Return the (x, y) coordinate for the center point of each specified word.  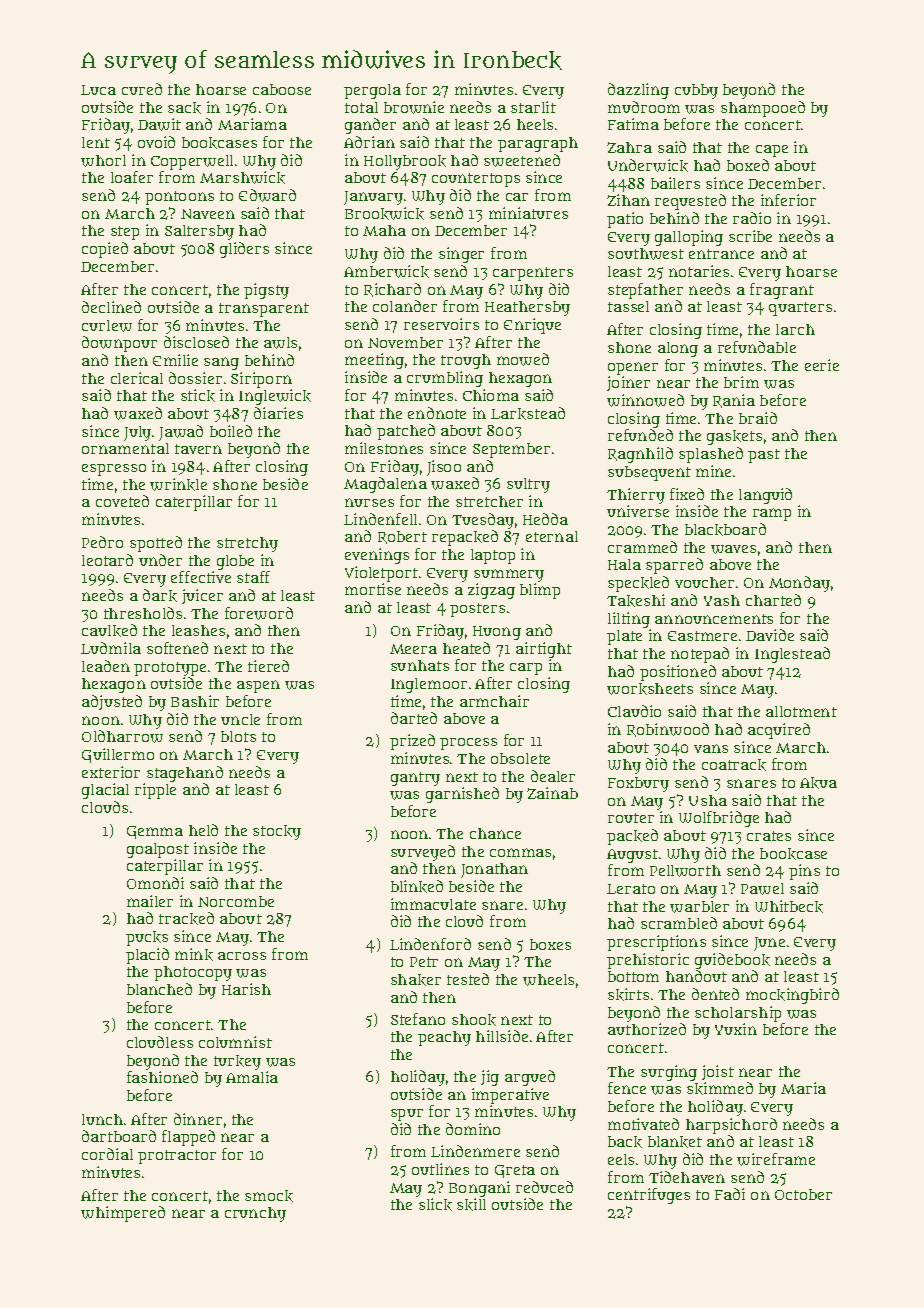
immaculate (433, 904)
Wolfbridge (719, 819)
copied (105, 250)
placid (147, 956)
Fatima (633, 124)
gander (370, 126)
